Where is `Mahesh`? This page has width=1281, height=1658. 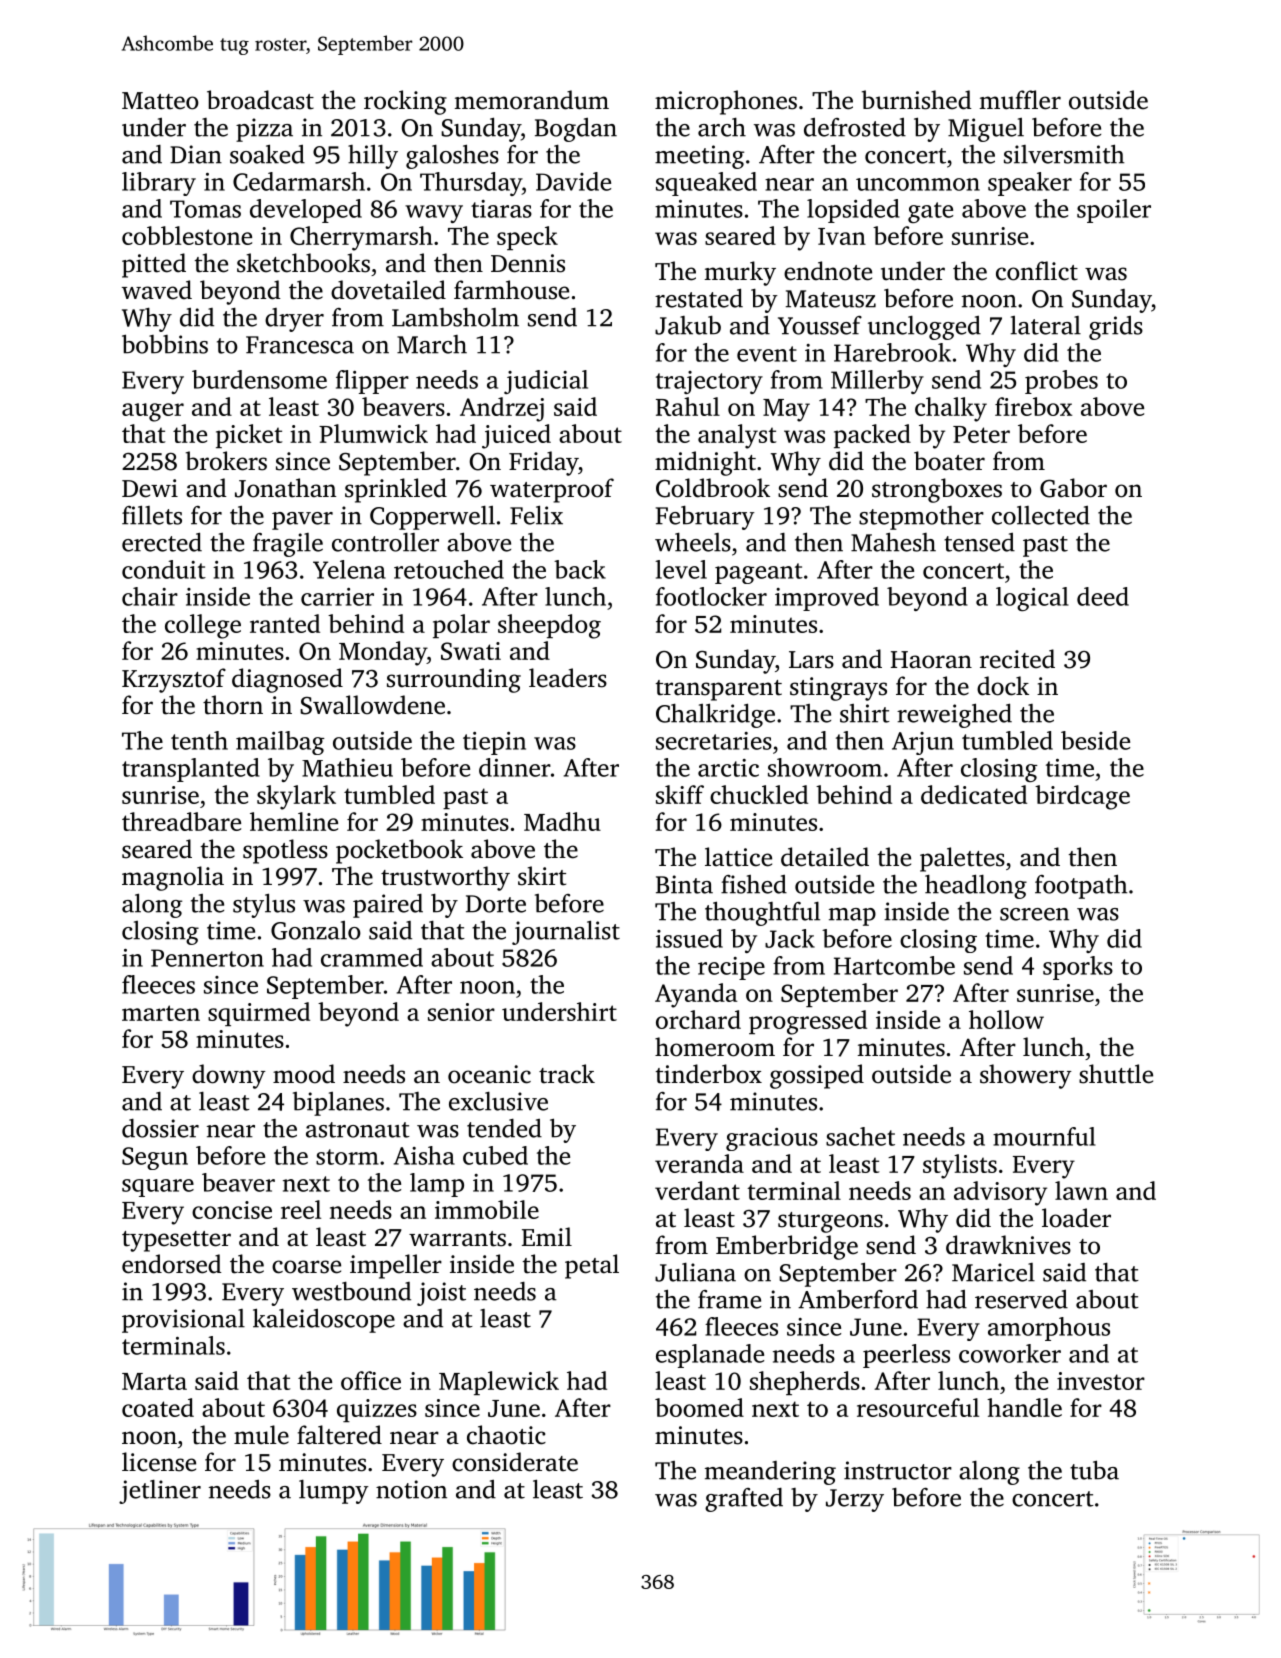
Mahesh is located at coordinates (893, 542).
